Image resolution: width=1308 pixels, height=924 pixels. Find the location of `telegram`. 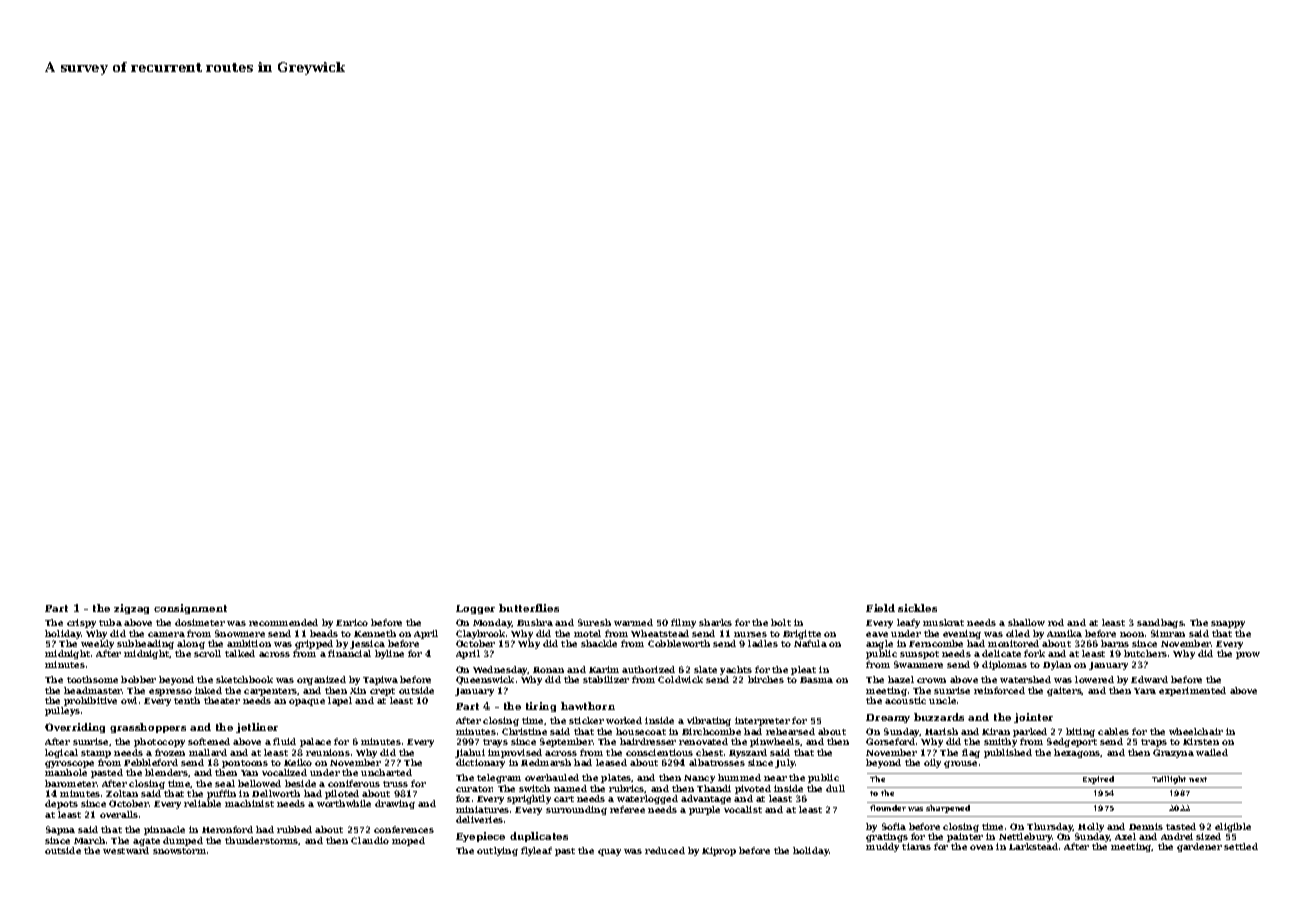

telegram is located at coordinates (499, 778).
